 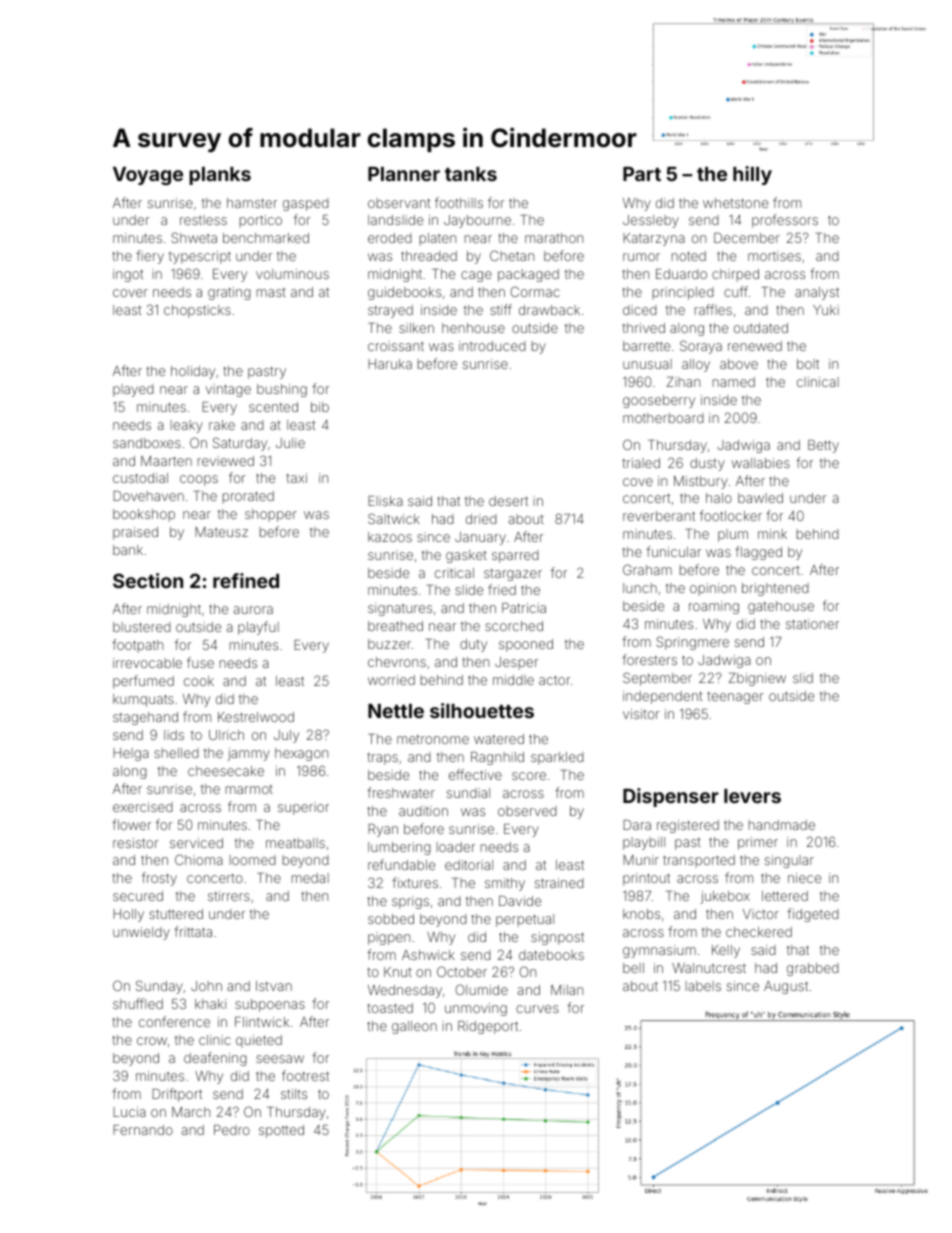 I want to click on introduced, so click(x=492, y=346).
